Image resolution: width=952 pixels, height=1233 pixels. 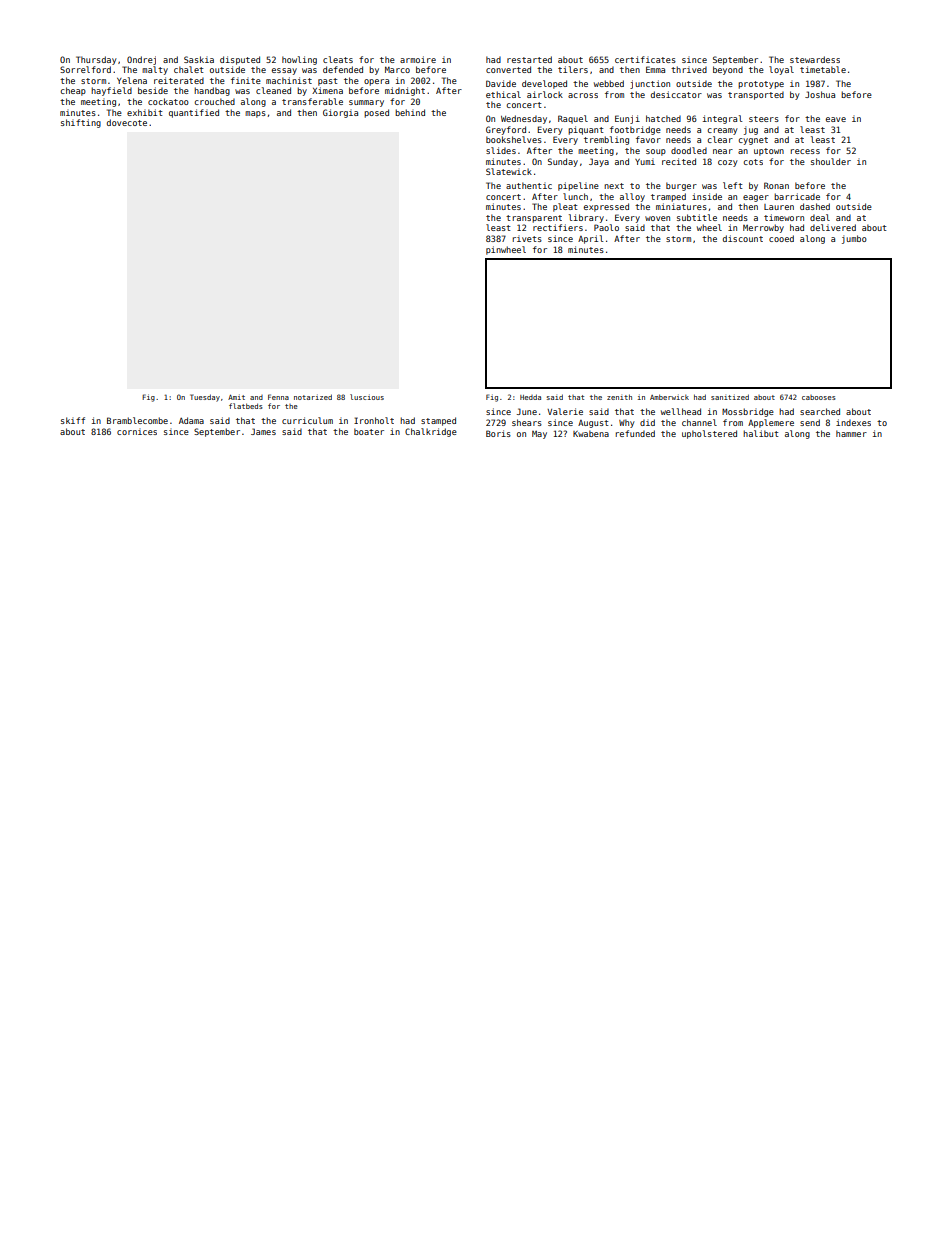 I want to click on shifting, so click(x=81, y=123).
